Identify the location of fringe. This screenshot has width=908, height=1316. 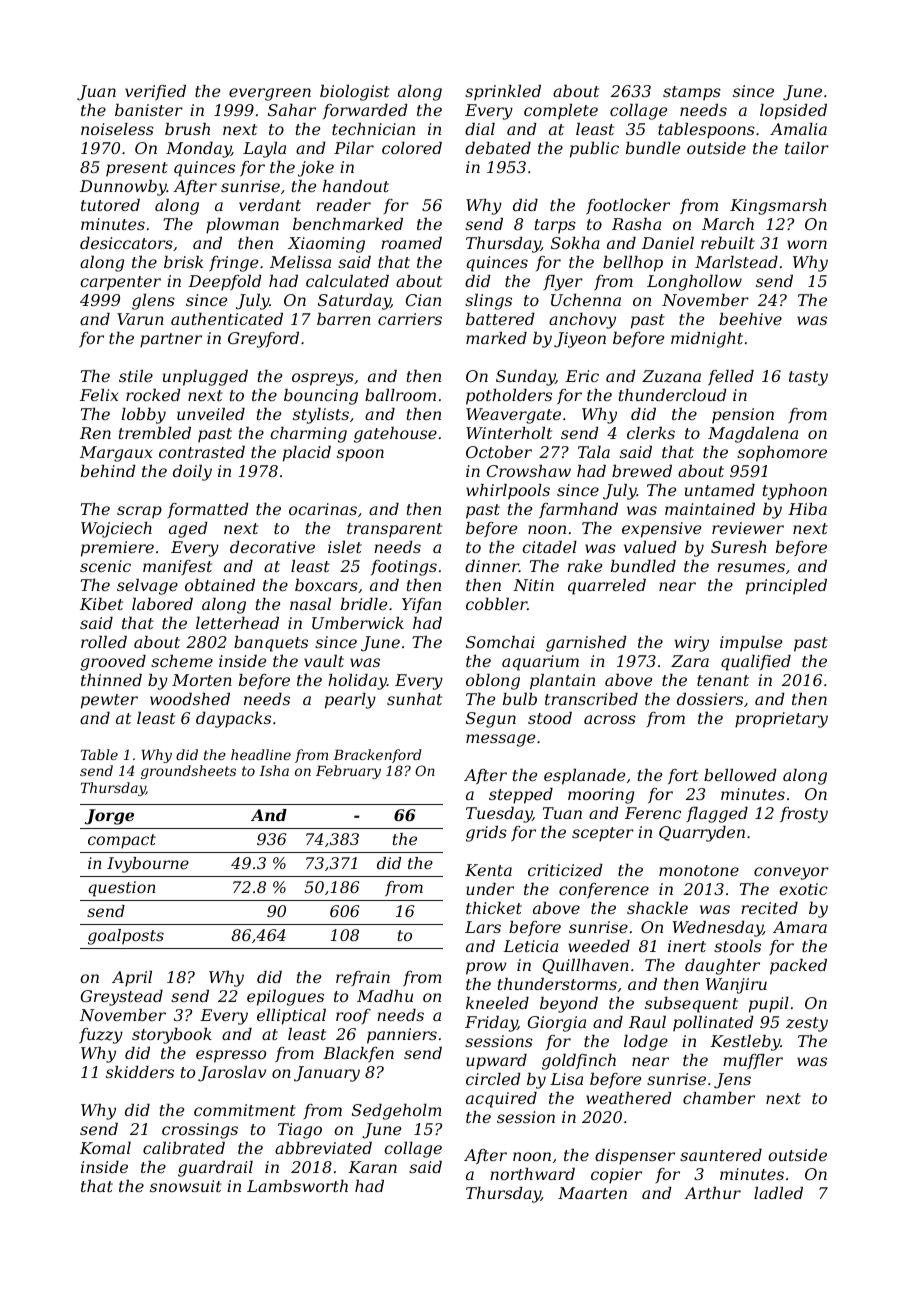
(233, 264).
